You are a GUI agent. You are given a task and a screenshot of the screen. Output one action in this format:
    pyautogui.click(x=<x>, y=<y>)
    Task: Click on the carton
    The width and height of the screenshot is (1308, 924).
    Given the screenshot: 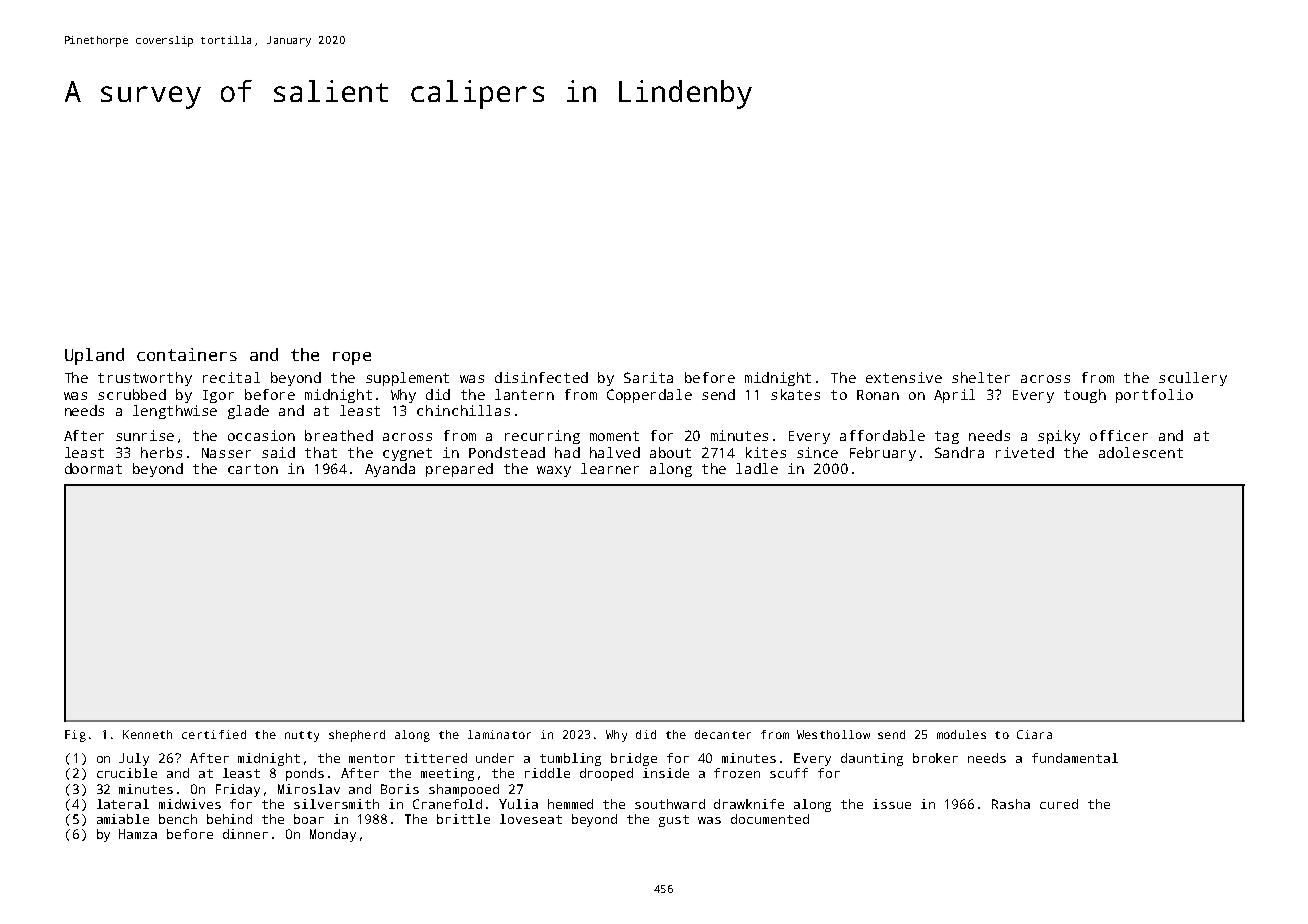 What is the action you would take?
    pyautogui.click(x=253, y=469)
